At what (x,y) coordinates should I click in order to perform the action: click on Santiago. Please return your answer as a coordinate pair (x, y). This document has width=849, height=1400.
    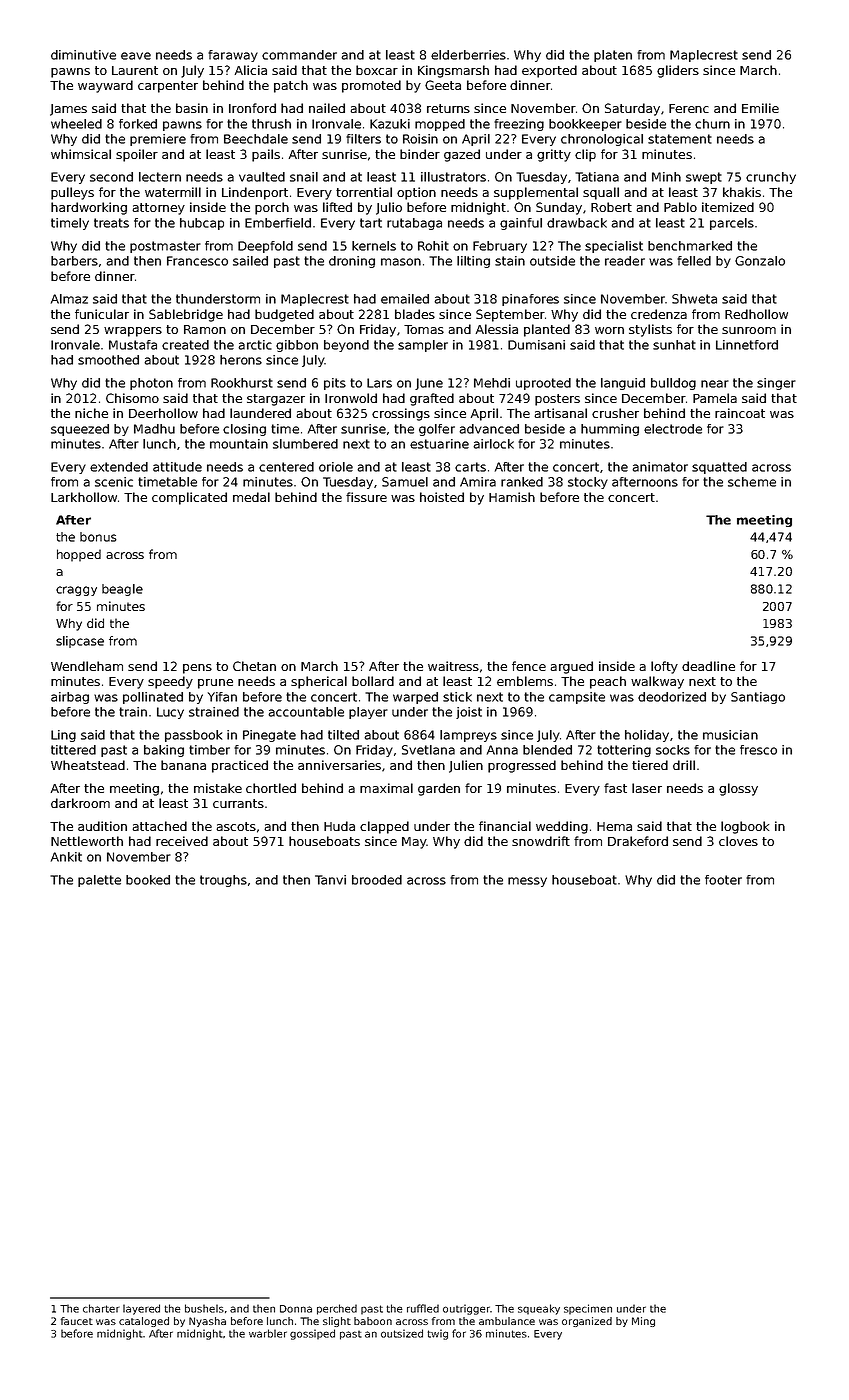
    Looking at the image, I should click on (758, 698).
